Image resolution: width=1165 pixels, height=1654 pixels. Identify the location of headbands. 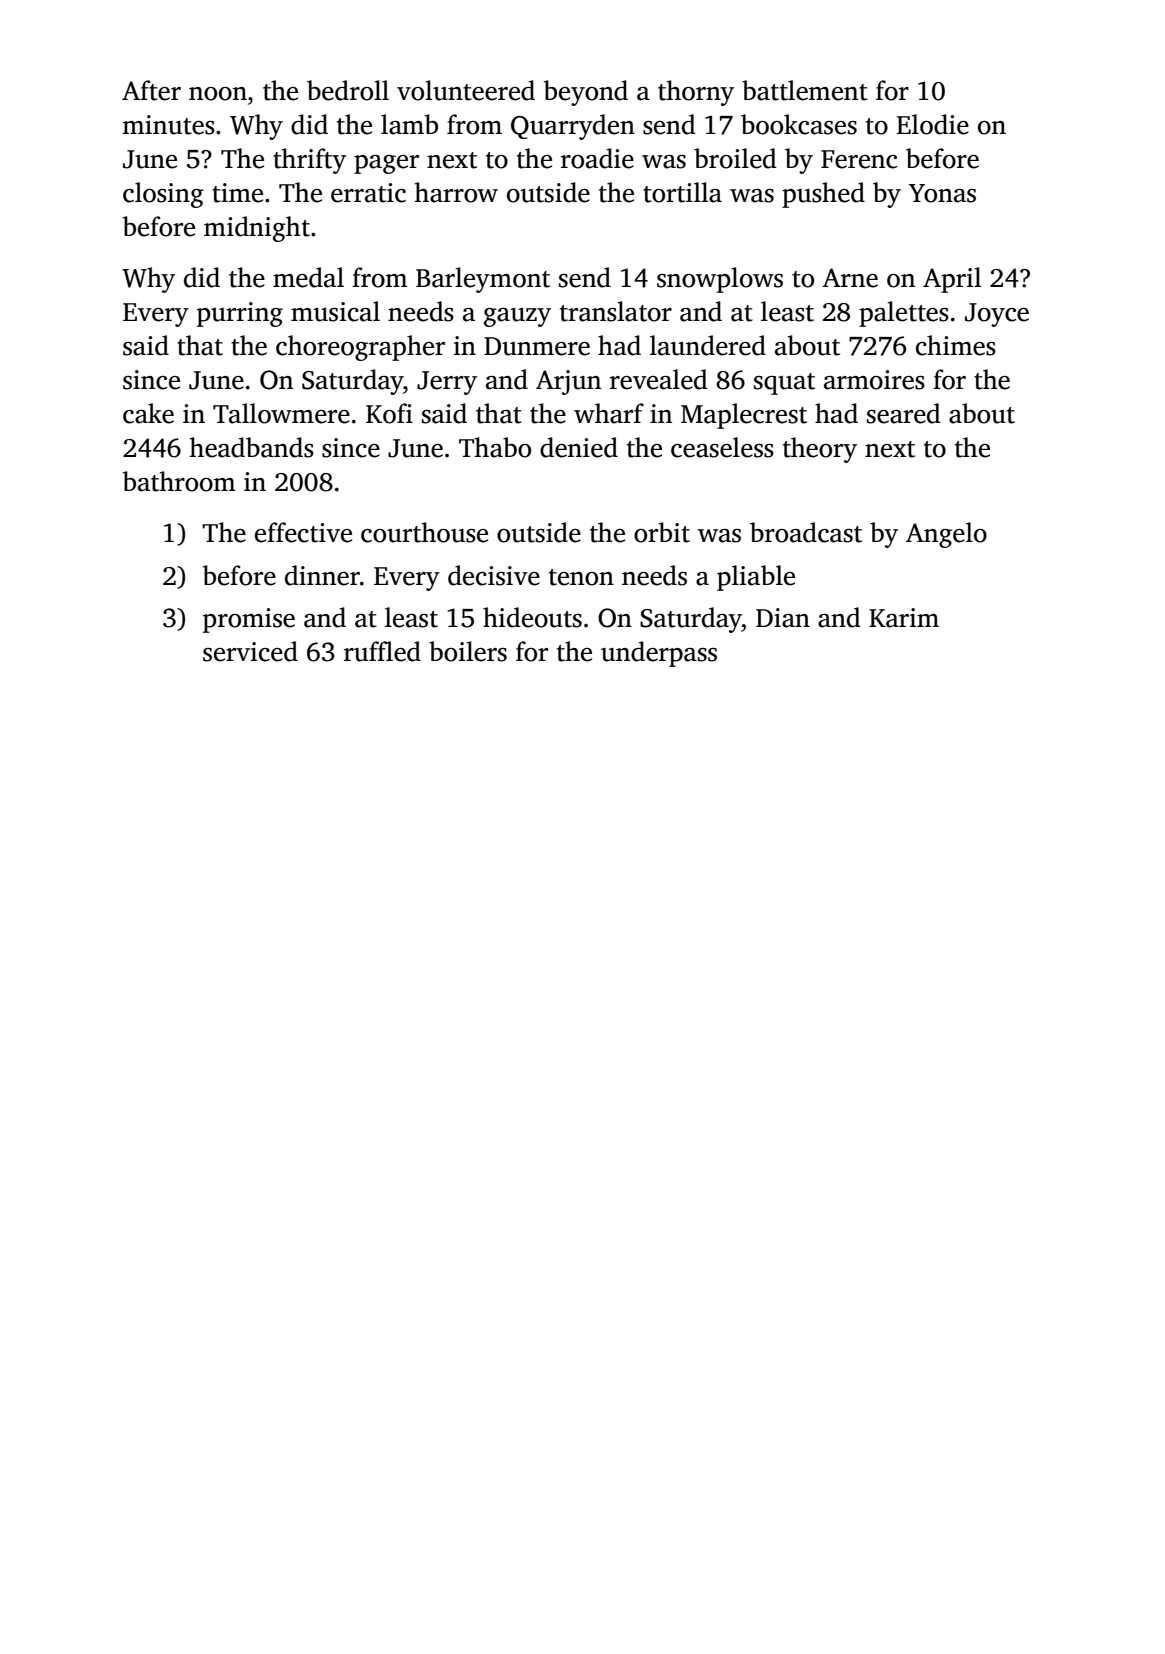
(252, 447).
